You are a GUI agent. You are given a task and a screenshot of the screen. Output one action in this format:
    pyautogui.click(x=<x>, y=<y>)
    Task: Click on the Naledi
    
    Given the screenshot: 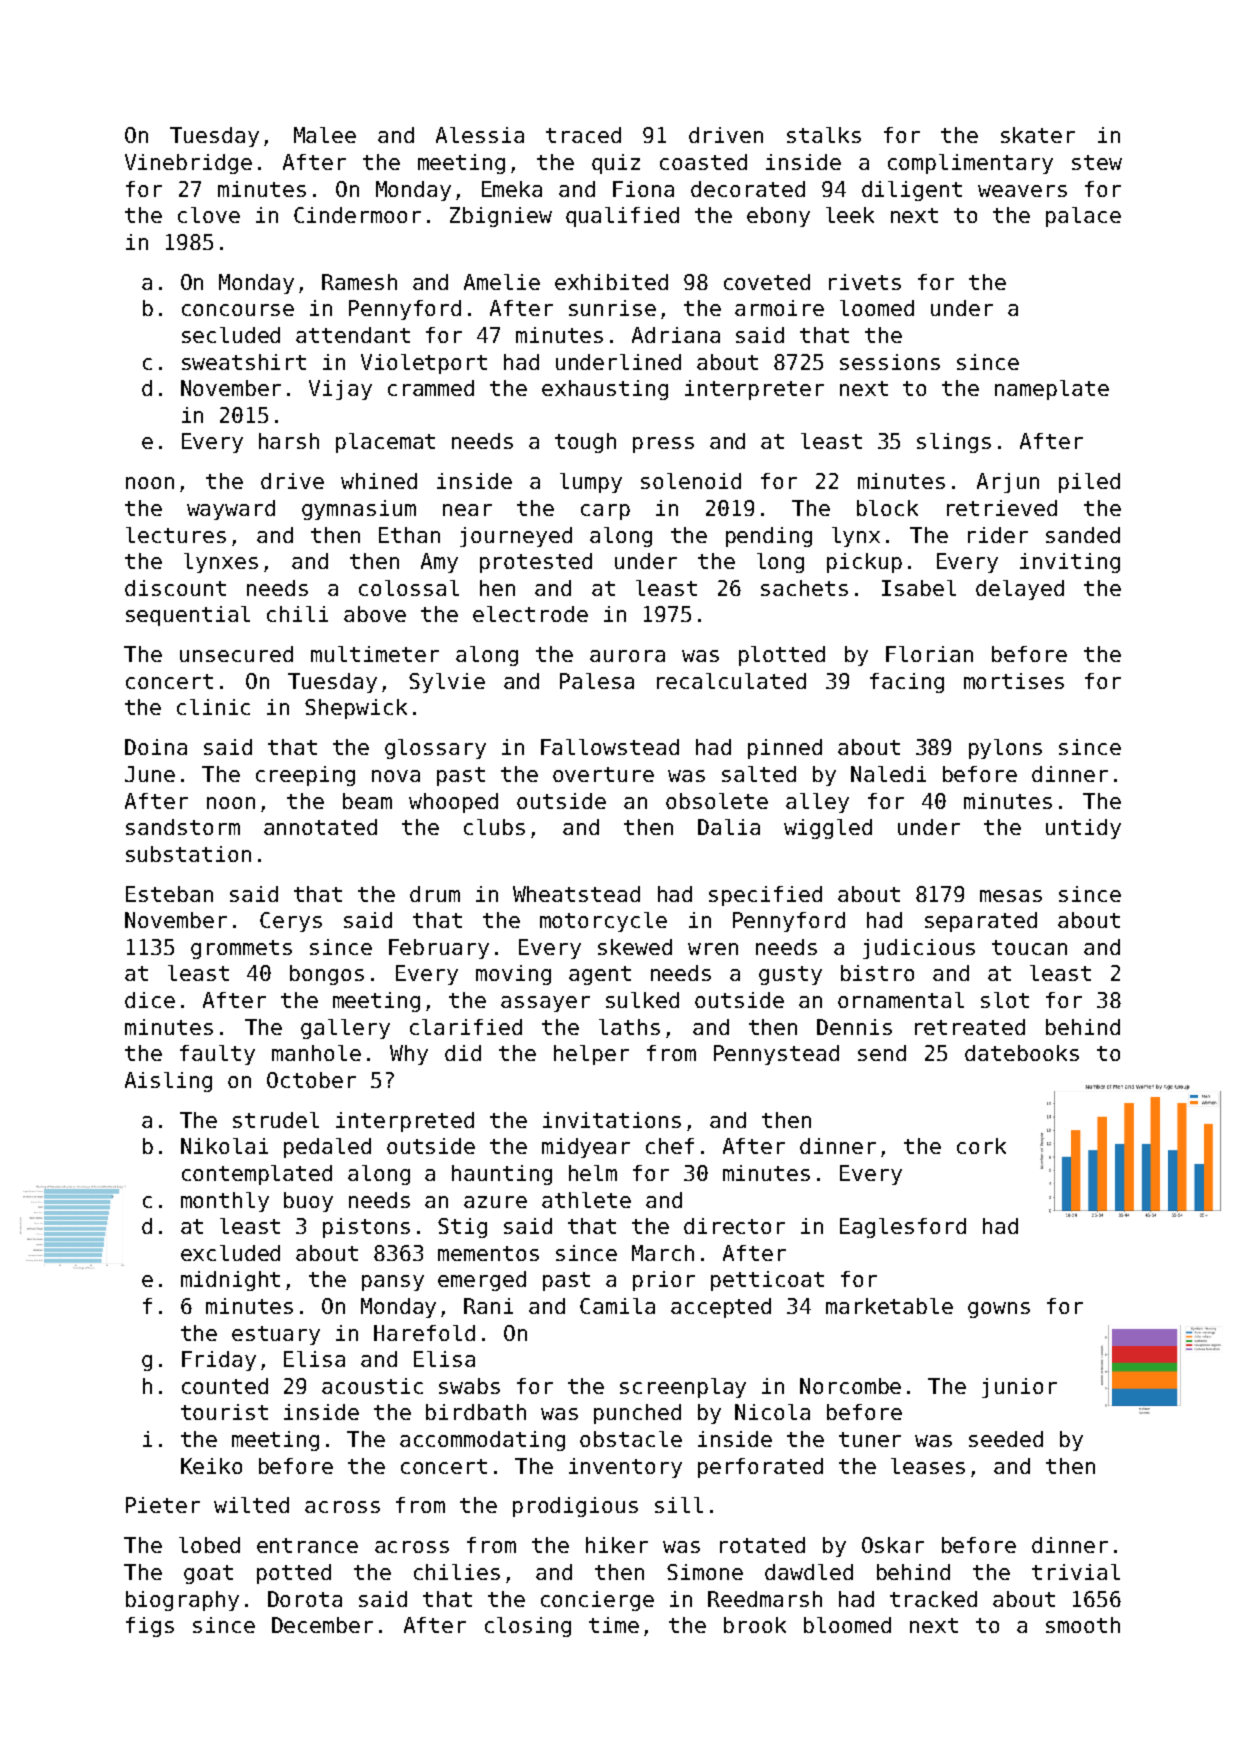 What is the action you would take?
    pyautogui.click(x=888, y=774)
